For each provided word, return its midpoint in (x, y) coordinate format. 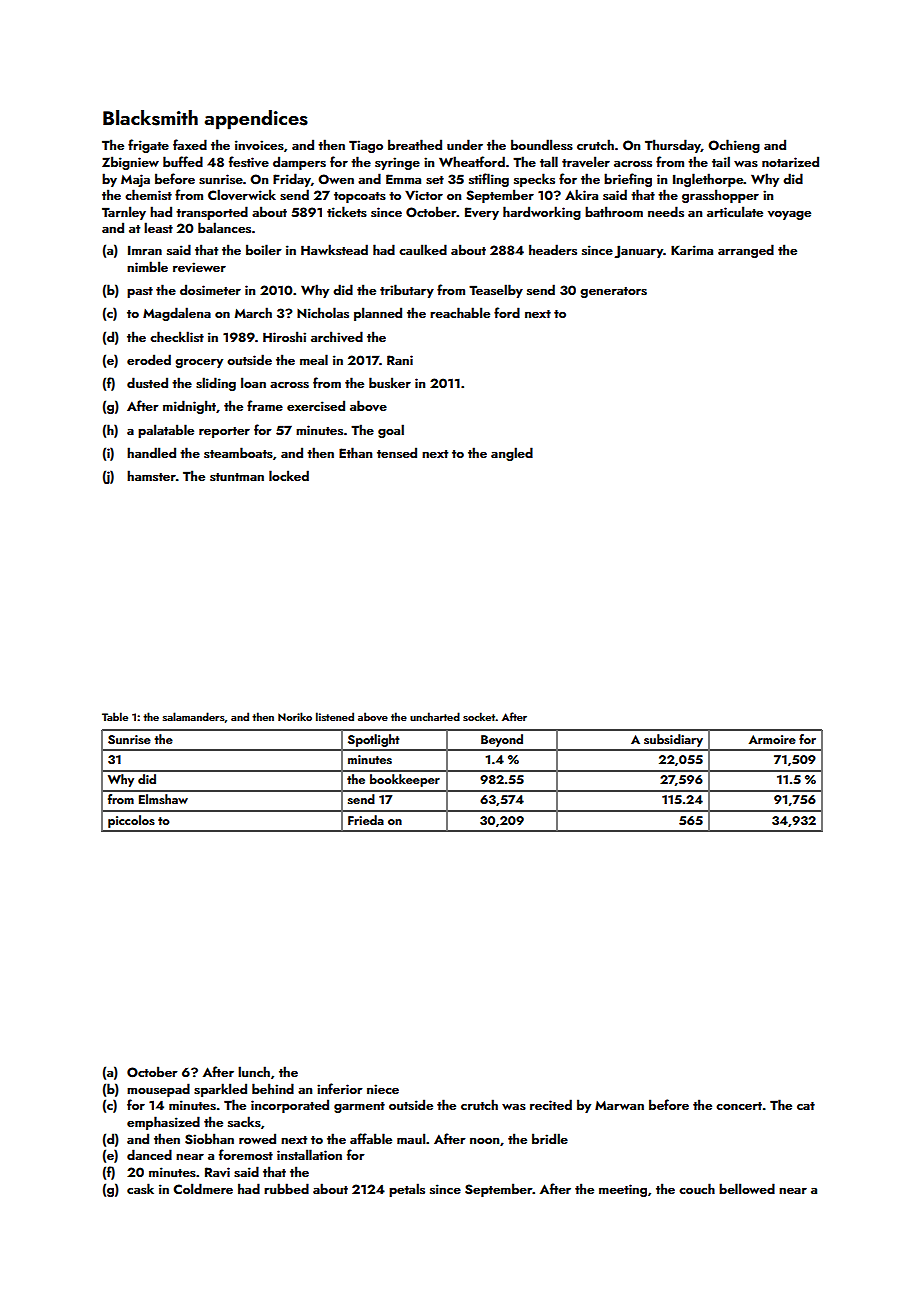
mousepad (158, 1090)
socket (479, 716)
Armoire (772, 739)
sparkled (220, 1090)
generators (613, 292)
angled (512, 454)
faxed (190, 144)
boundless (542, 144)
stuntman (237, 477)
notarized (790, 161)
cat (806, 1106)
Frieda (366, 820)
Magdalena (177, 314)
